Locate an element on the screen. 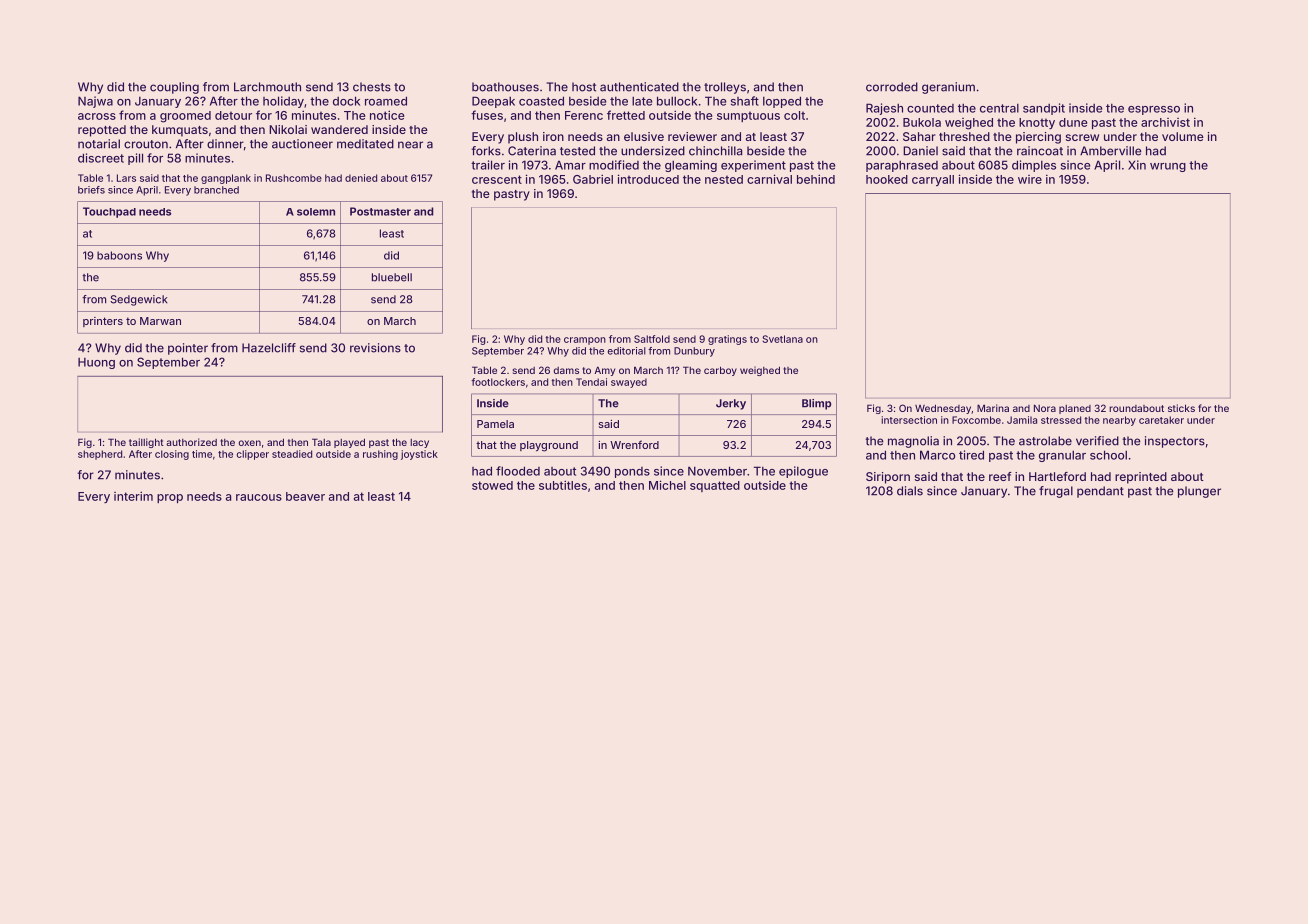 Image resolution: width=1308 pixels, height=924 pixels. November is located at coordinates (717, 471).
